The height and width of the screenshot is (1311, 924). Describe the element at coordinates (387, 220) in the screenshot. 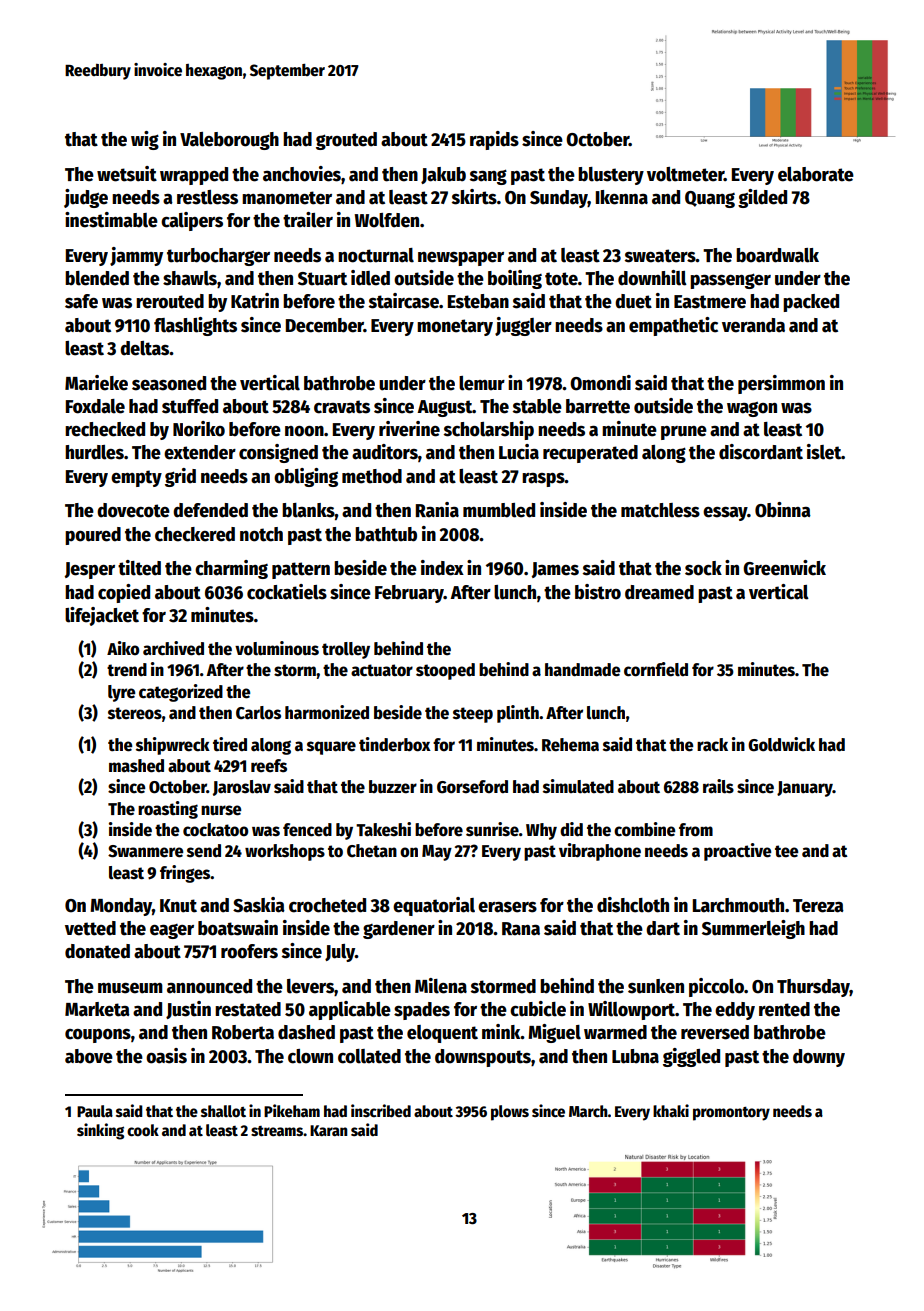

I see `Wolfden` at that location.
